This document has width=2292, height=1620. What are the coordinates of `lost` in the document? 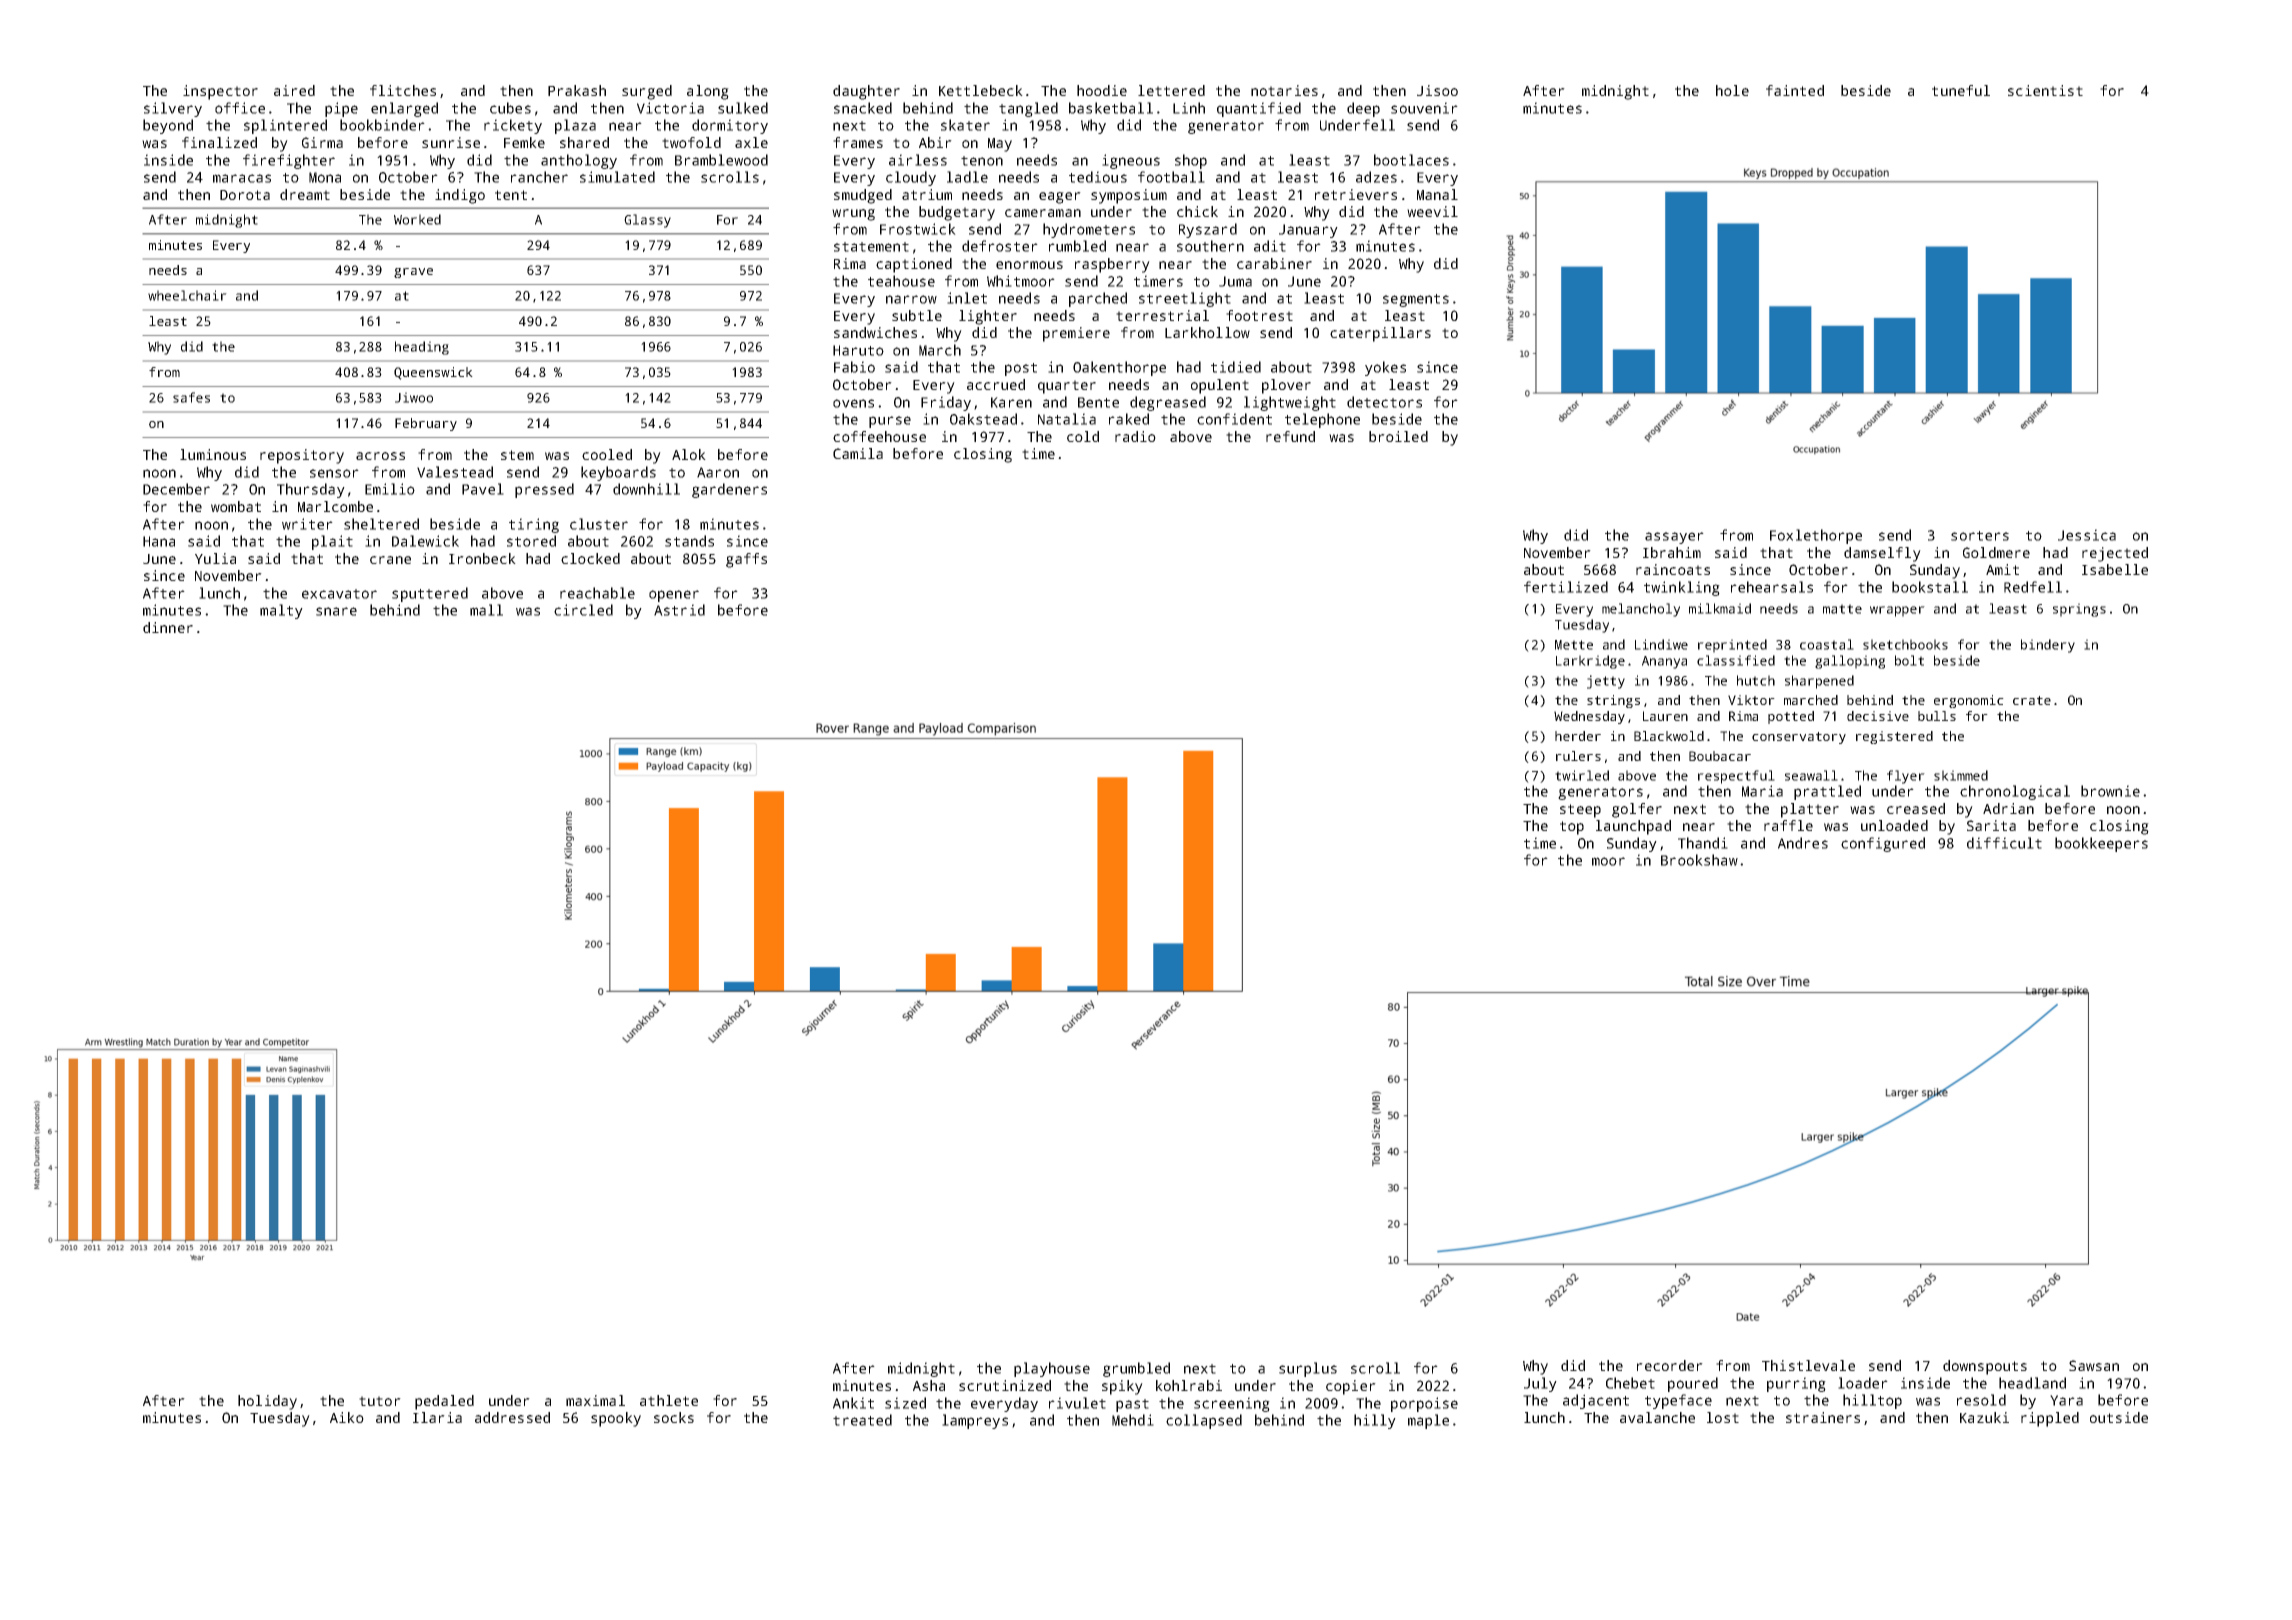 It's located at (1723, 1417).
